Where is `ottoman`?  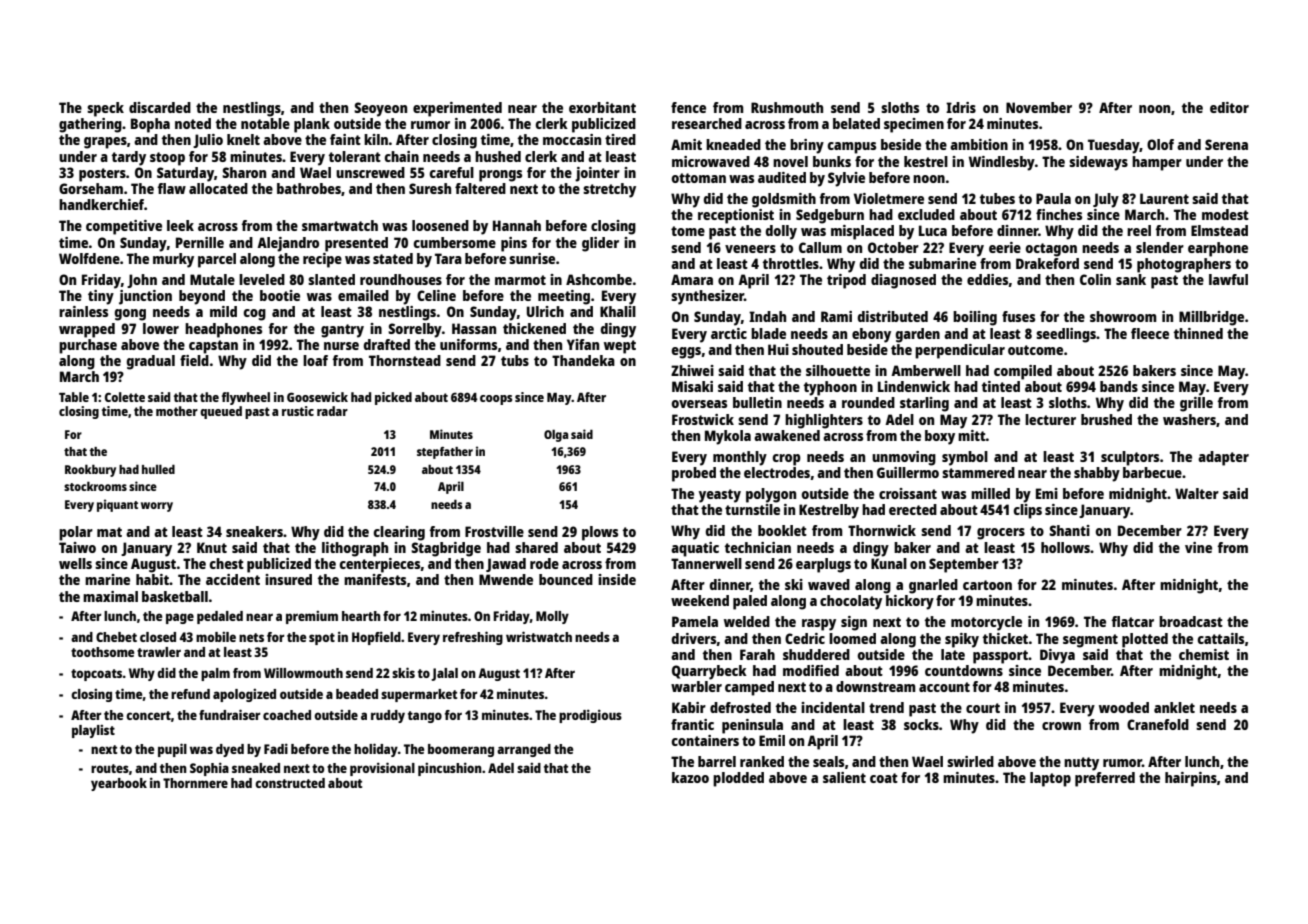 ottoman is located at coordinates (699, 178).
